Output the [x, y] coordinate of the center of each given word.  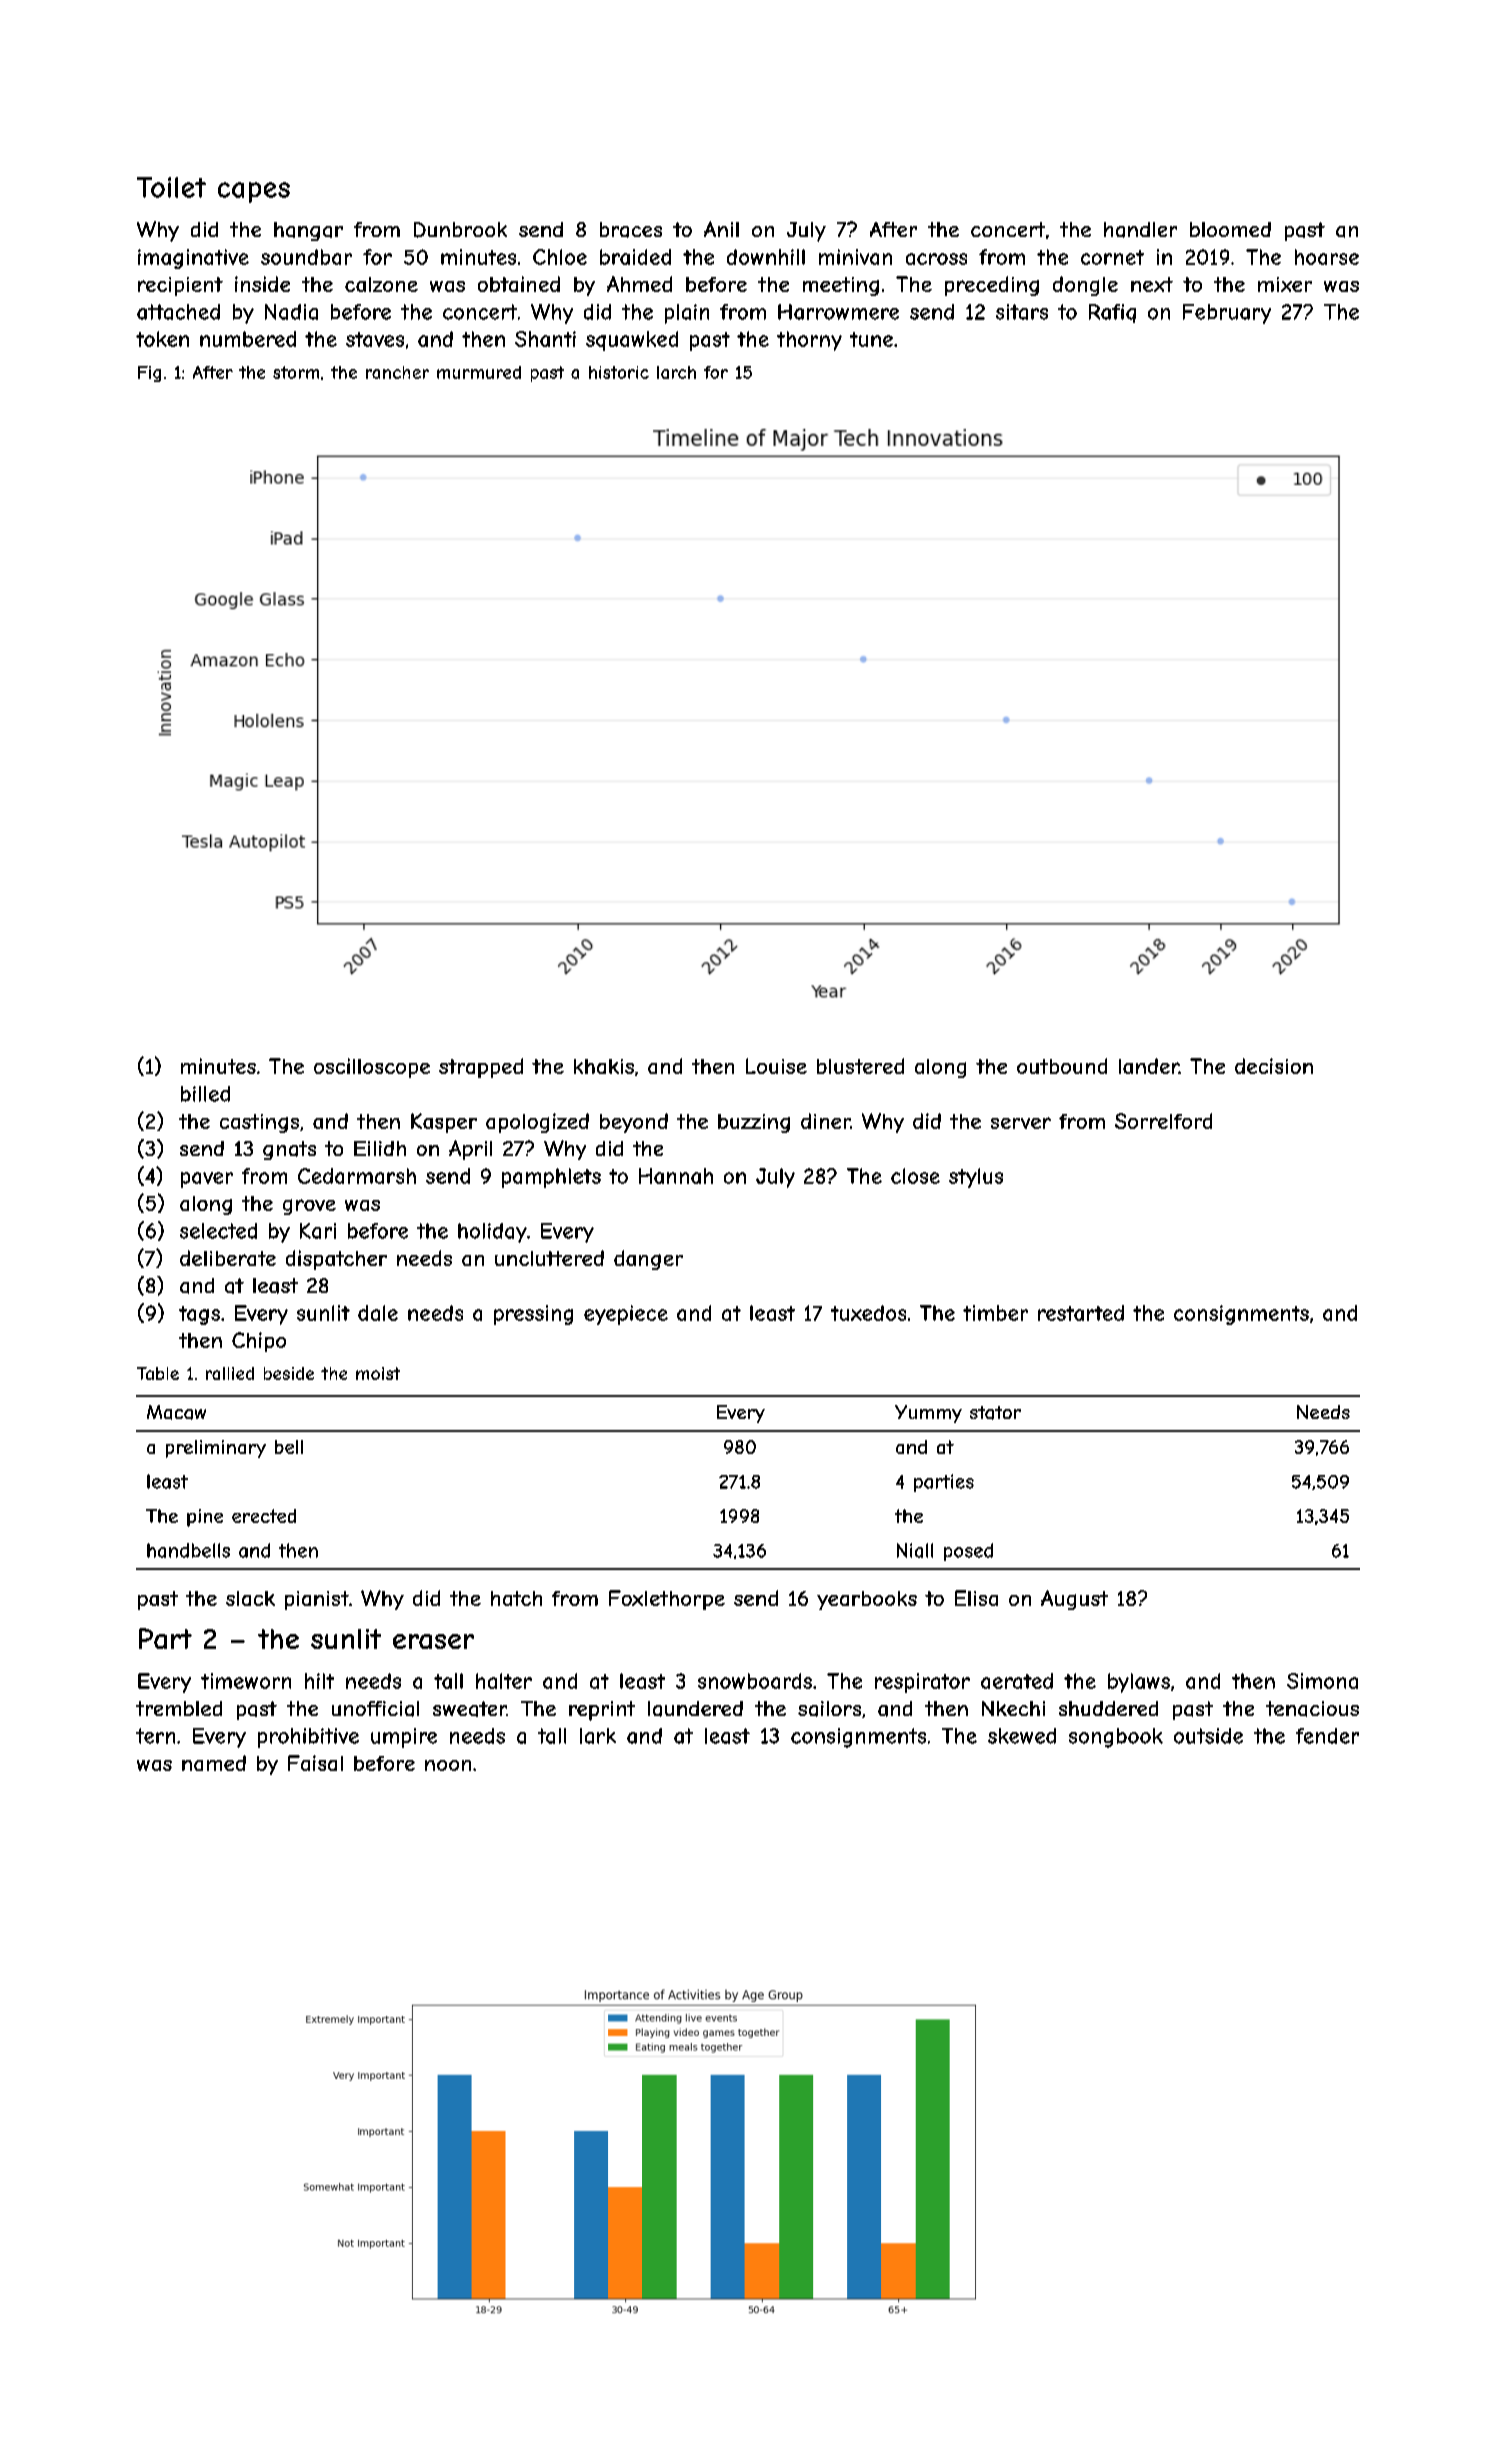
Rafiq [1112, 313]
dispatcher [336, 1260]
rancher [397, 372]
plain [687, 314]
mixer [1285, 284]
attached [178, 312]
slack [250, 1598]
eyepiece [626, 1315]
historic [619, 372]
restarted [1081, 1313]
